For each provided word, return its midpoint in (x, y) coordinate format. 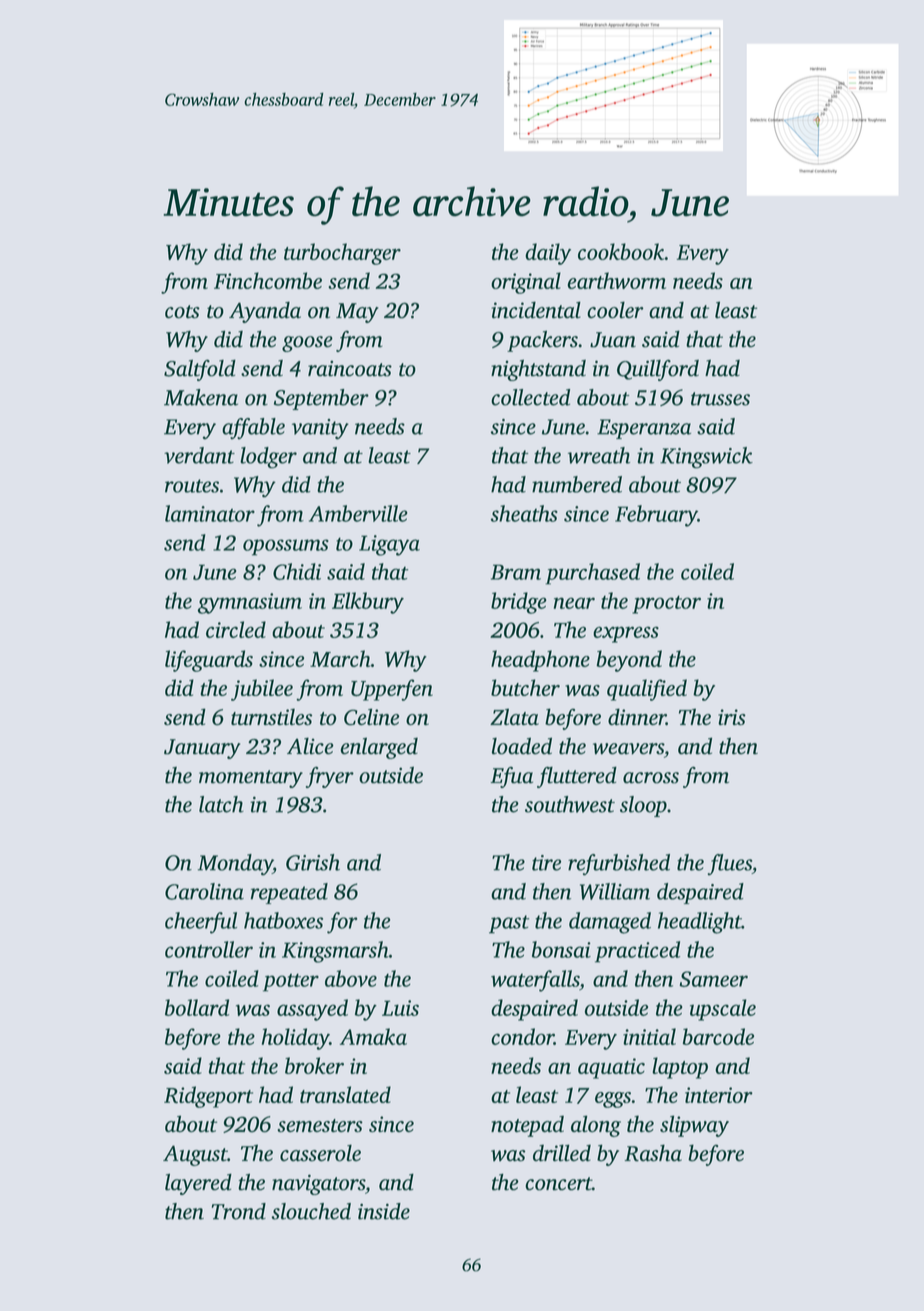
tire (546, 863)
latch (221, 804)
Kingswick (706, 458)
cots (182, 312)
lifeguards (209, 661)
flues (730, 864)
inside (384, 1211)
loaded (522, 746)
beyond (629, 661)
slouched (311, 1211)
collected (530, 397)
